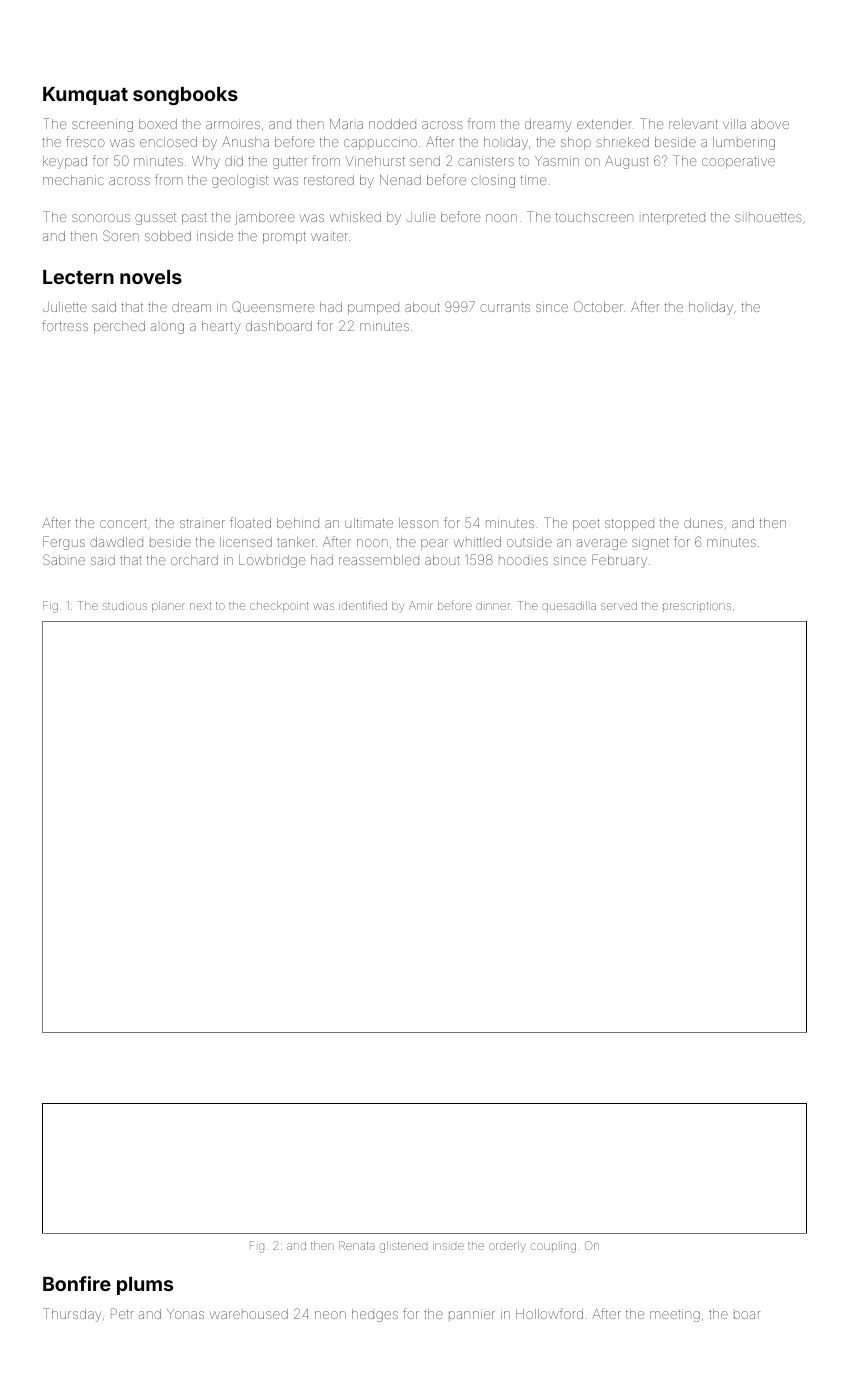 Image resolution: width=849 pixels, height=1400 pixels. Describe the element at coordinates (329, 236) in the page. I see `waiter` at that location.
